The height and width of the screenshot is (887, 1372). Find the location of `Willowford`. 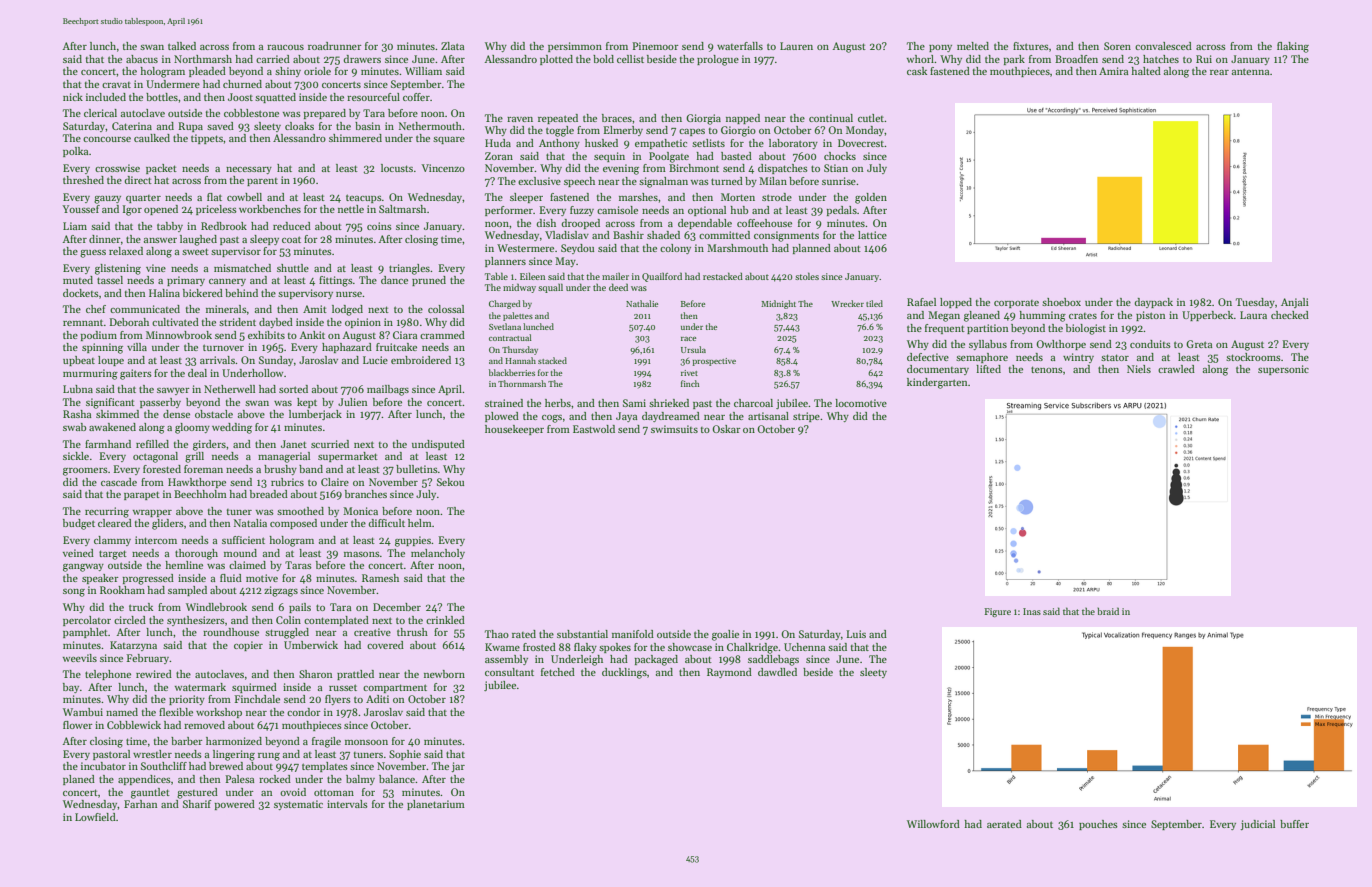

Willowford is located at coordinates (933, 824).
